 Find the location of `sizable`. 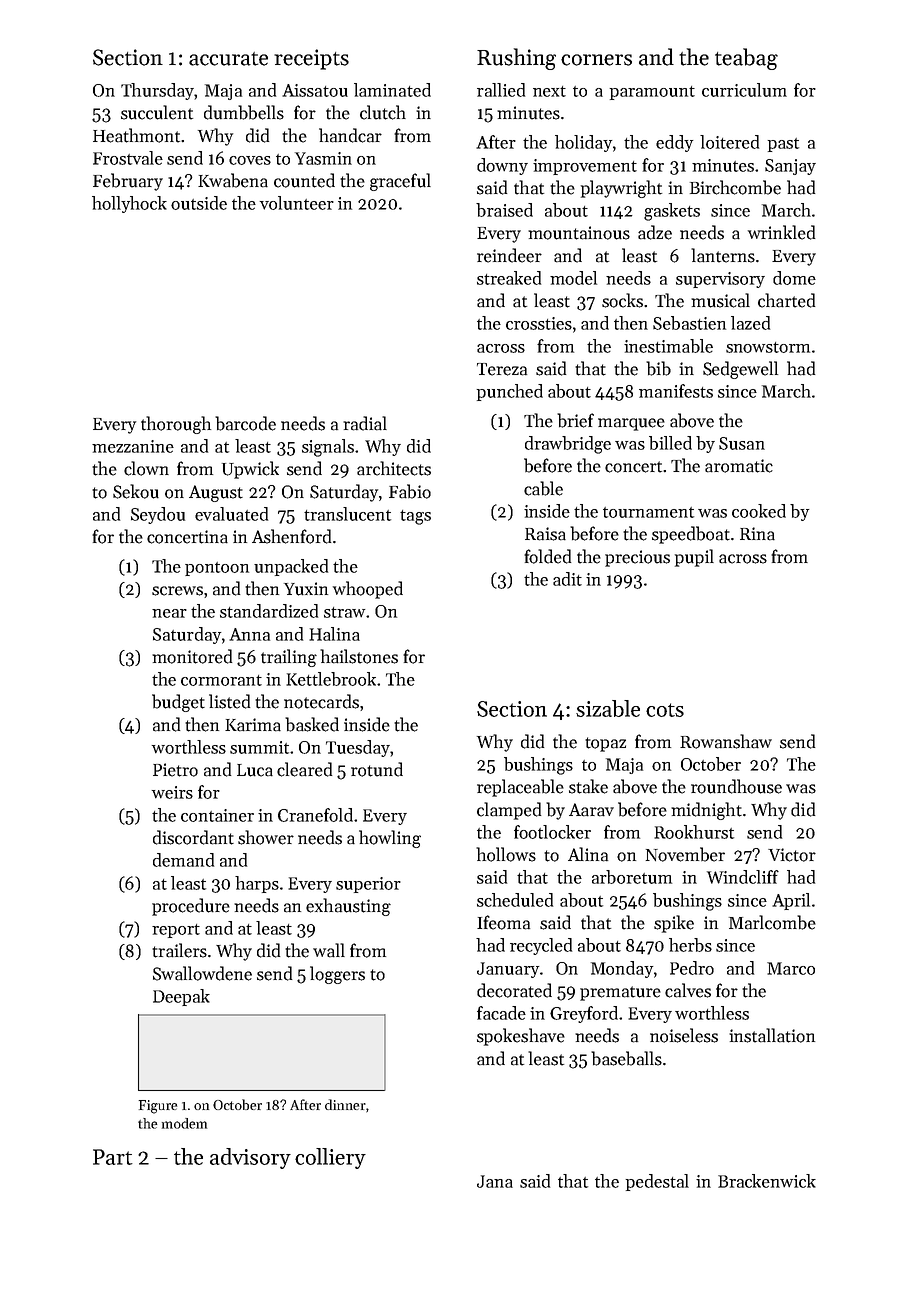

sizable is located at coordinates (608, 708).
